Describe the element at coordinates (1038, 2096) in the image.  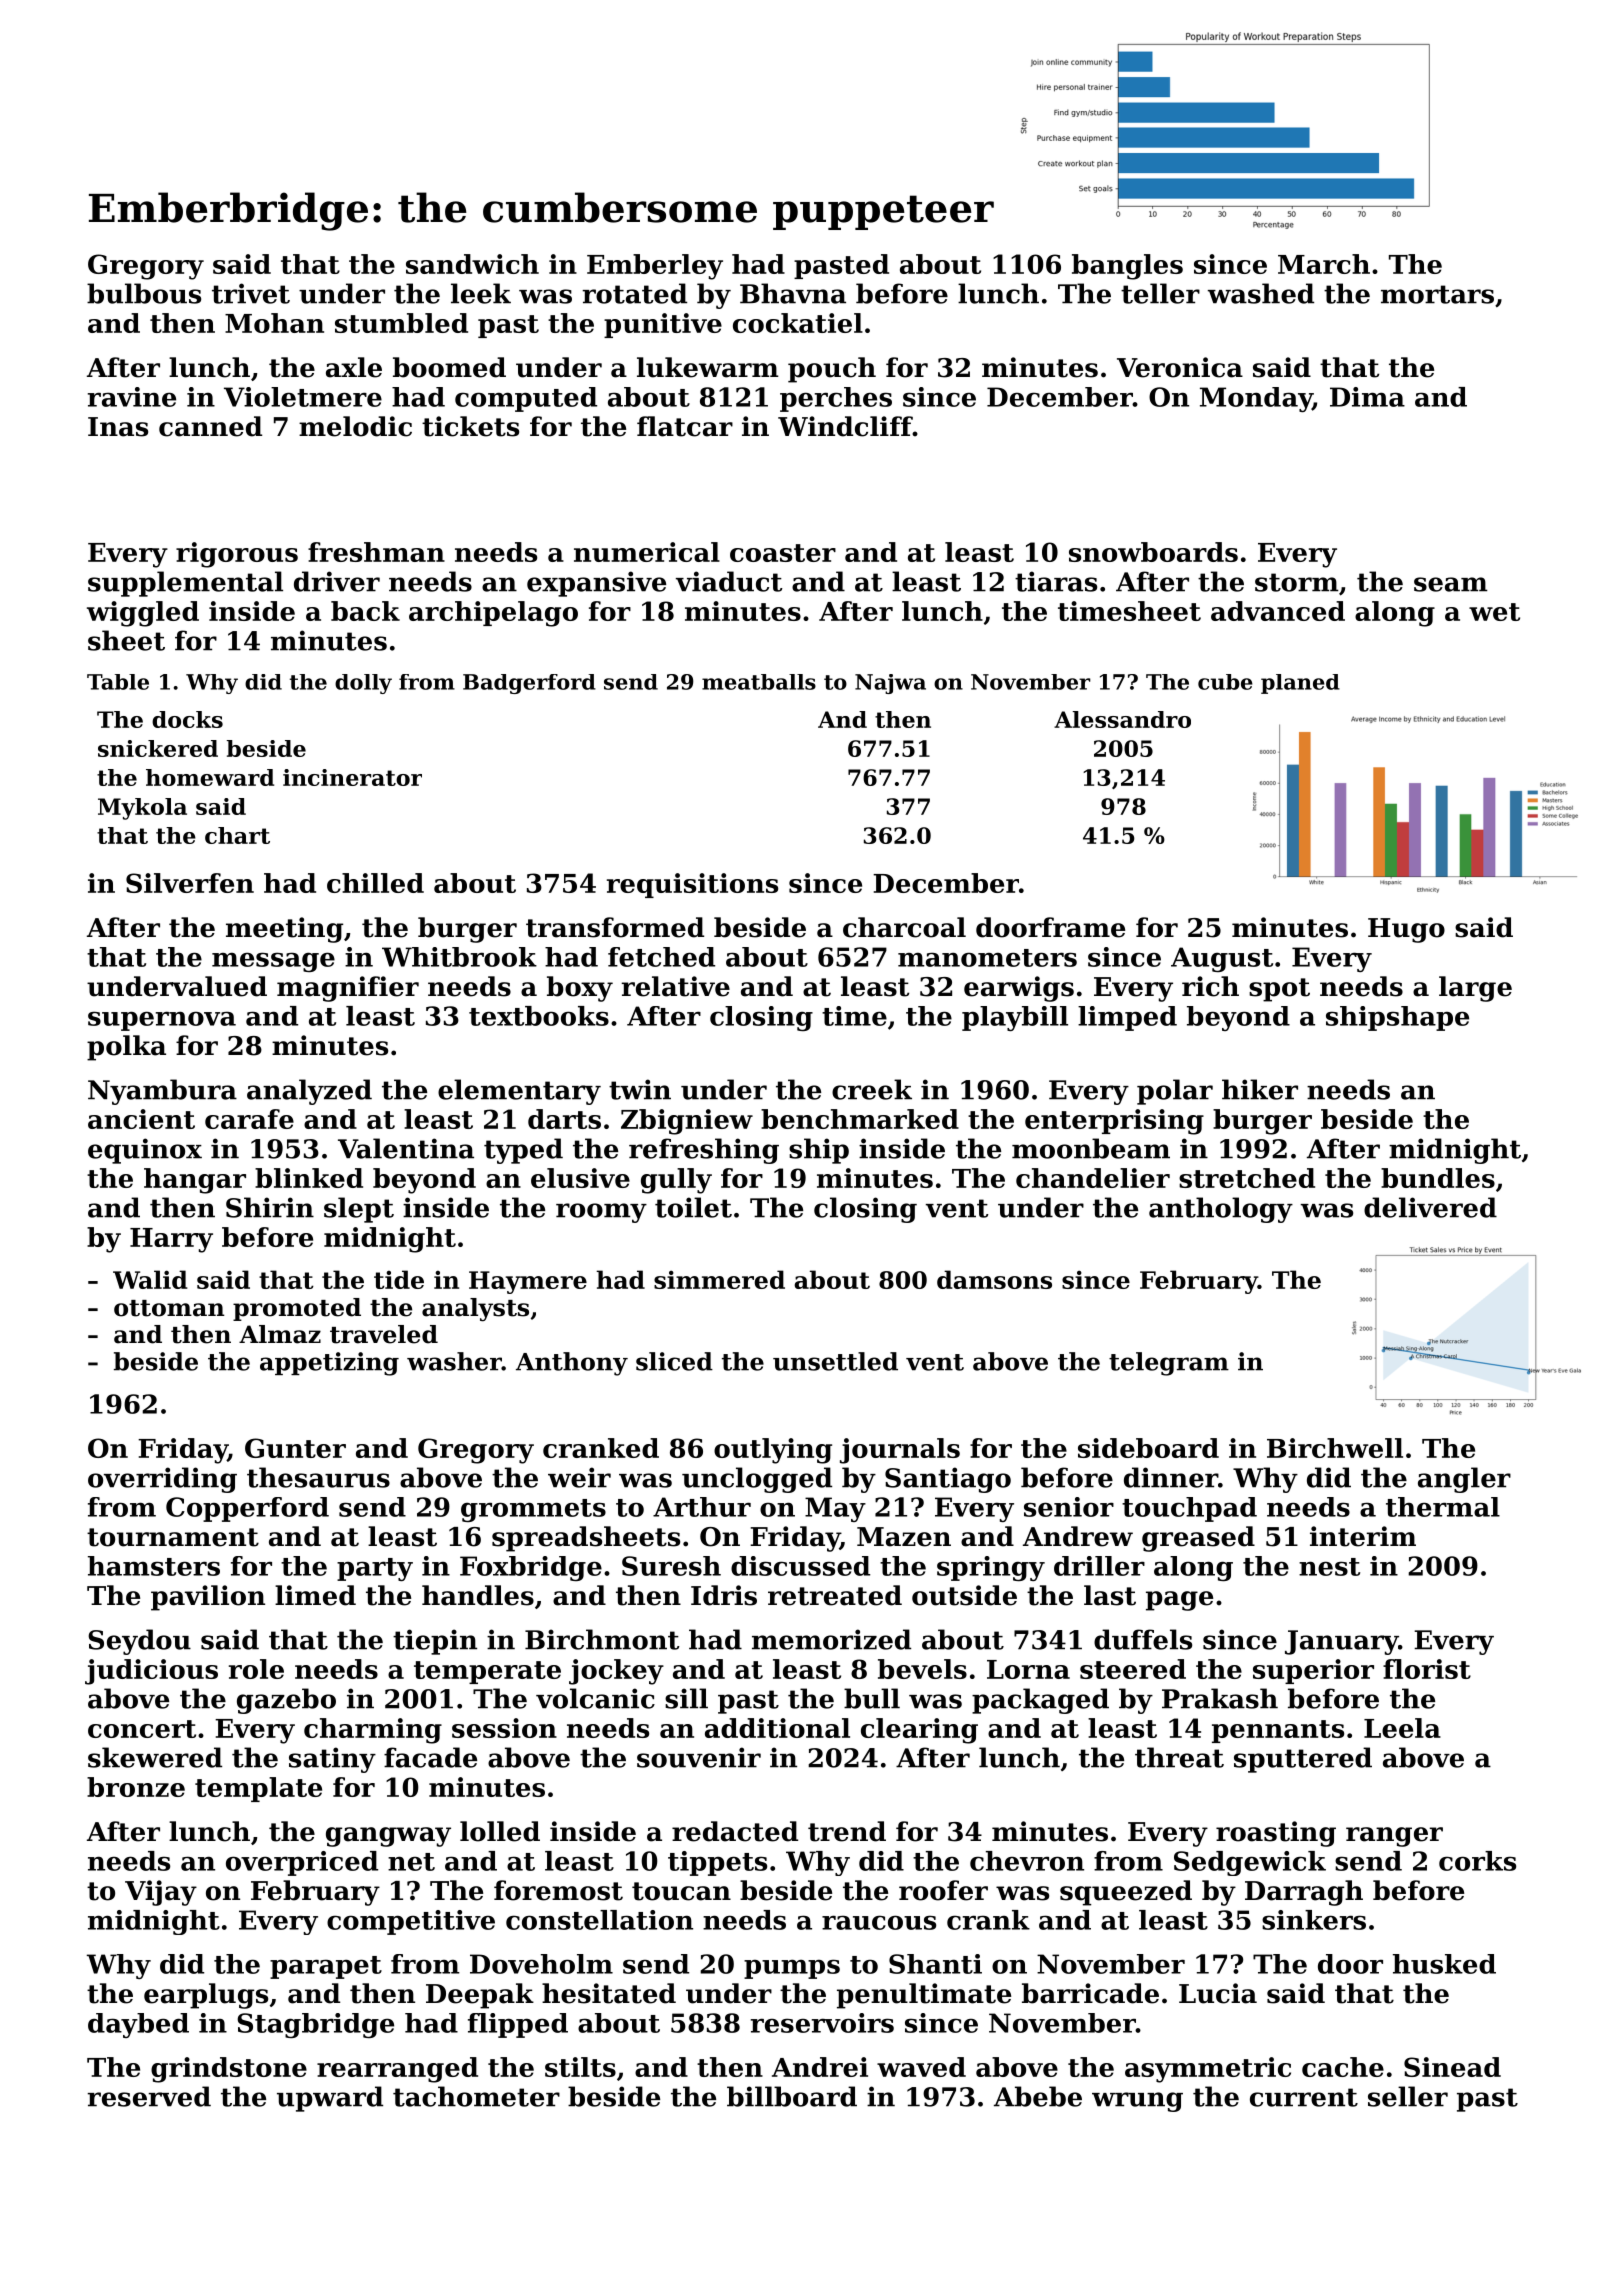
I see `Abebe` at that location.
